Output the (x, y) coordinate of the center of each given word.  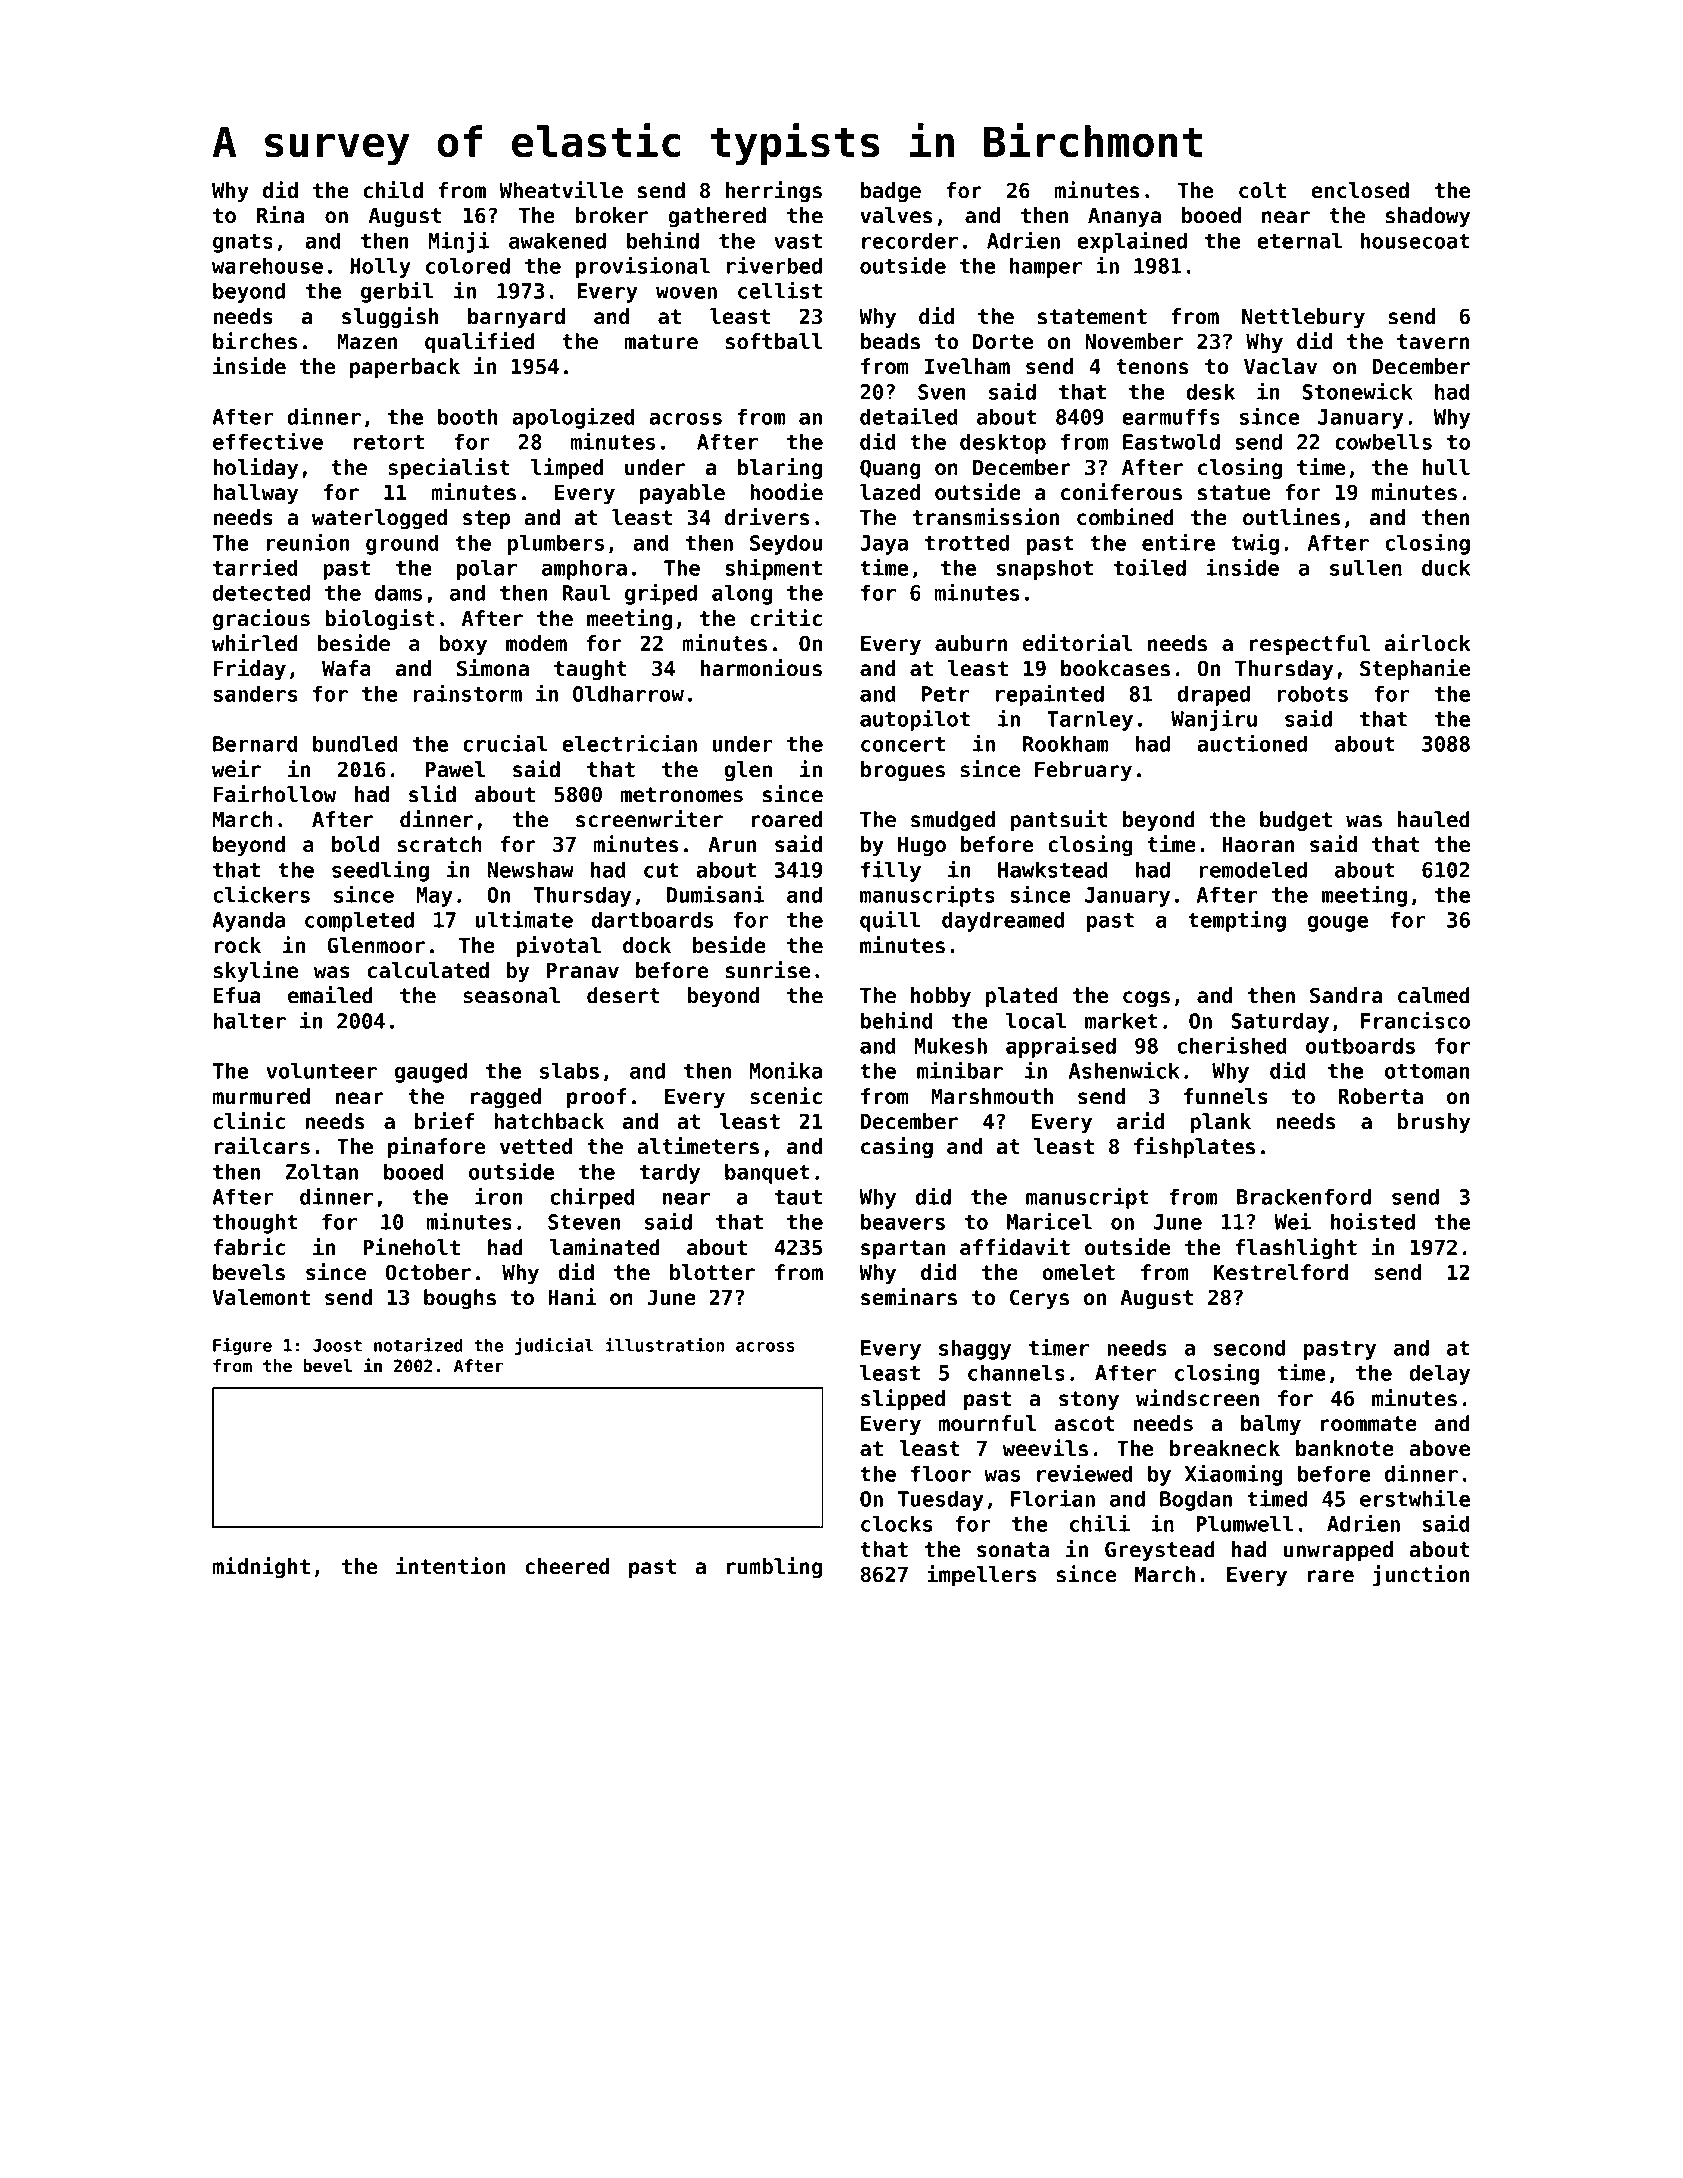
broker (612, 215)
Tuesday (941, 1500)
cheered (567, 1566)
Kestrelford (1281, 1272)
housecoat (1415, 240)
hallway (255, 494)
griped (661, 594)
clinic (249, 1121)
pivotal (558, 946)
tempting (1237, 921)
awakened (557, 240)
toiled (1149, 567)
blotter (712, 1272)
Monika (785, 1070)
